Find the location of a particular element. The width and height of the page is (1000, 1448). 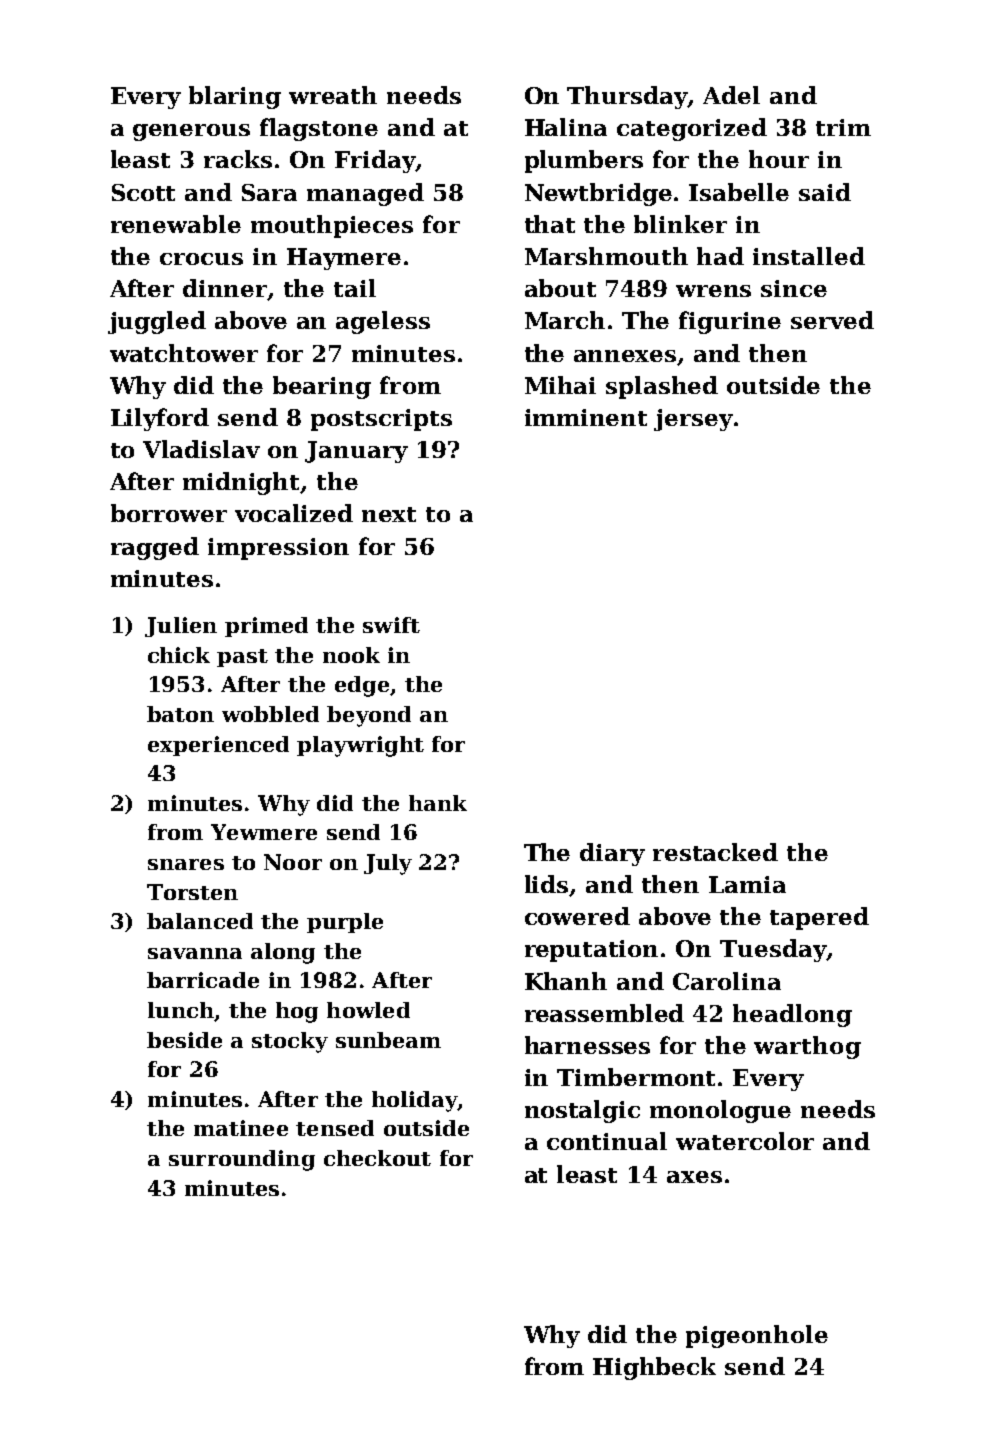

ageless is located at coordinates (383, 322).
